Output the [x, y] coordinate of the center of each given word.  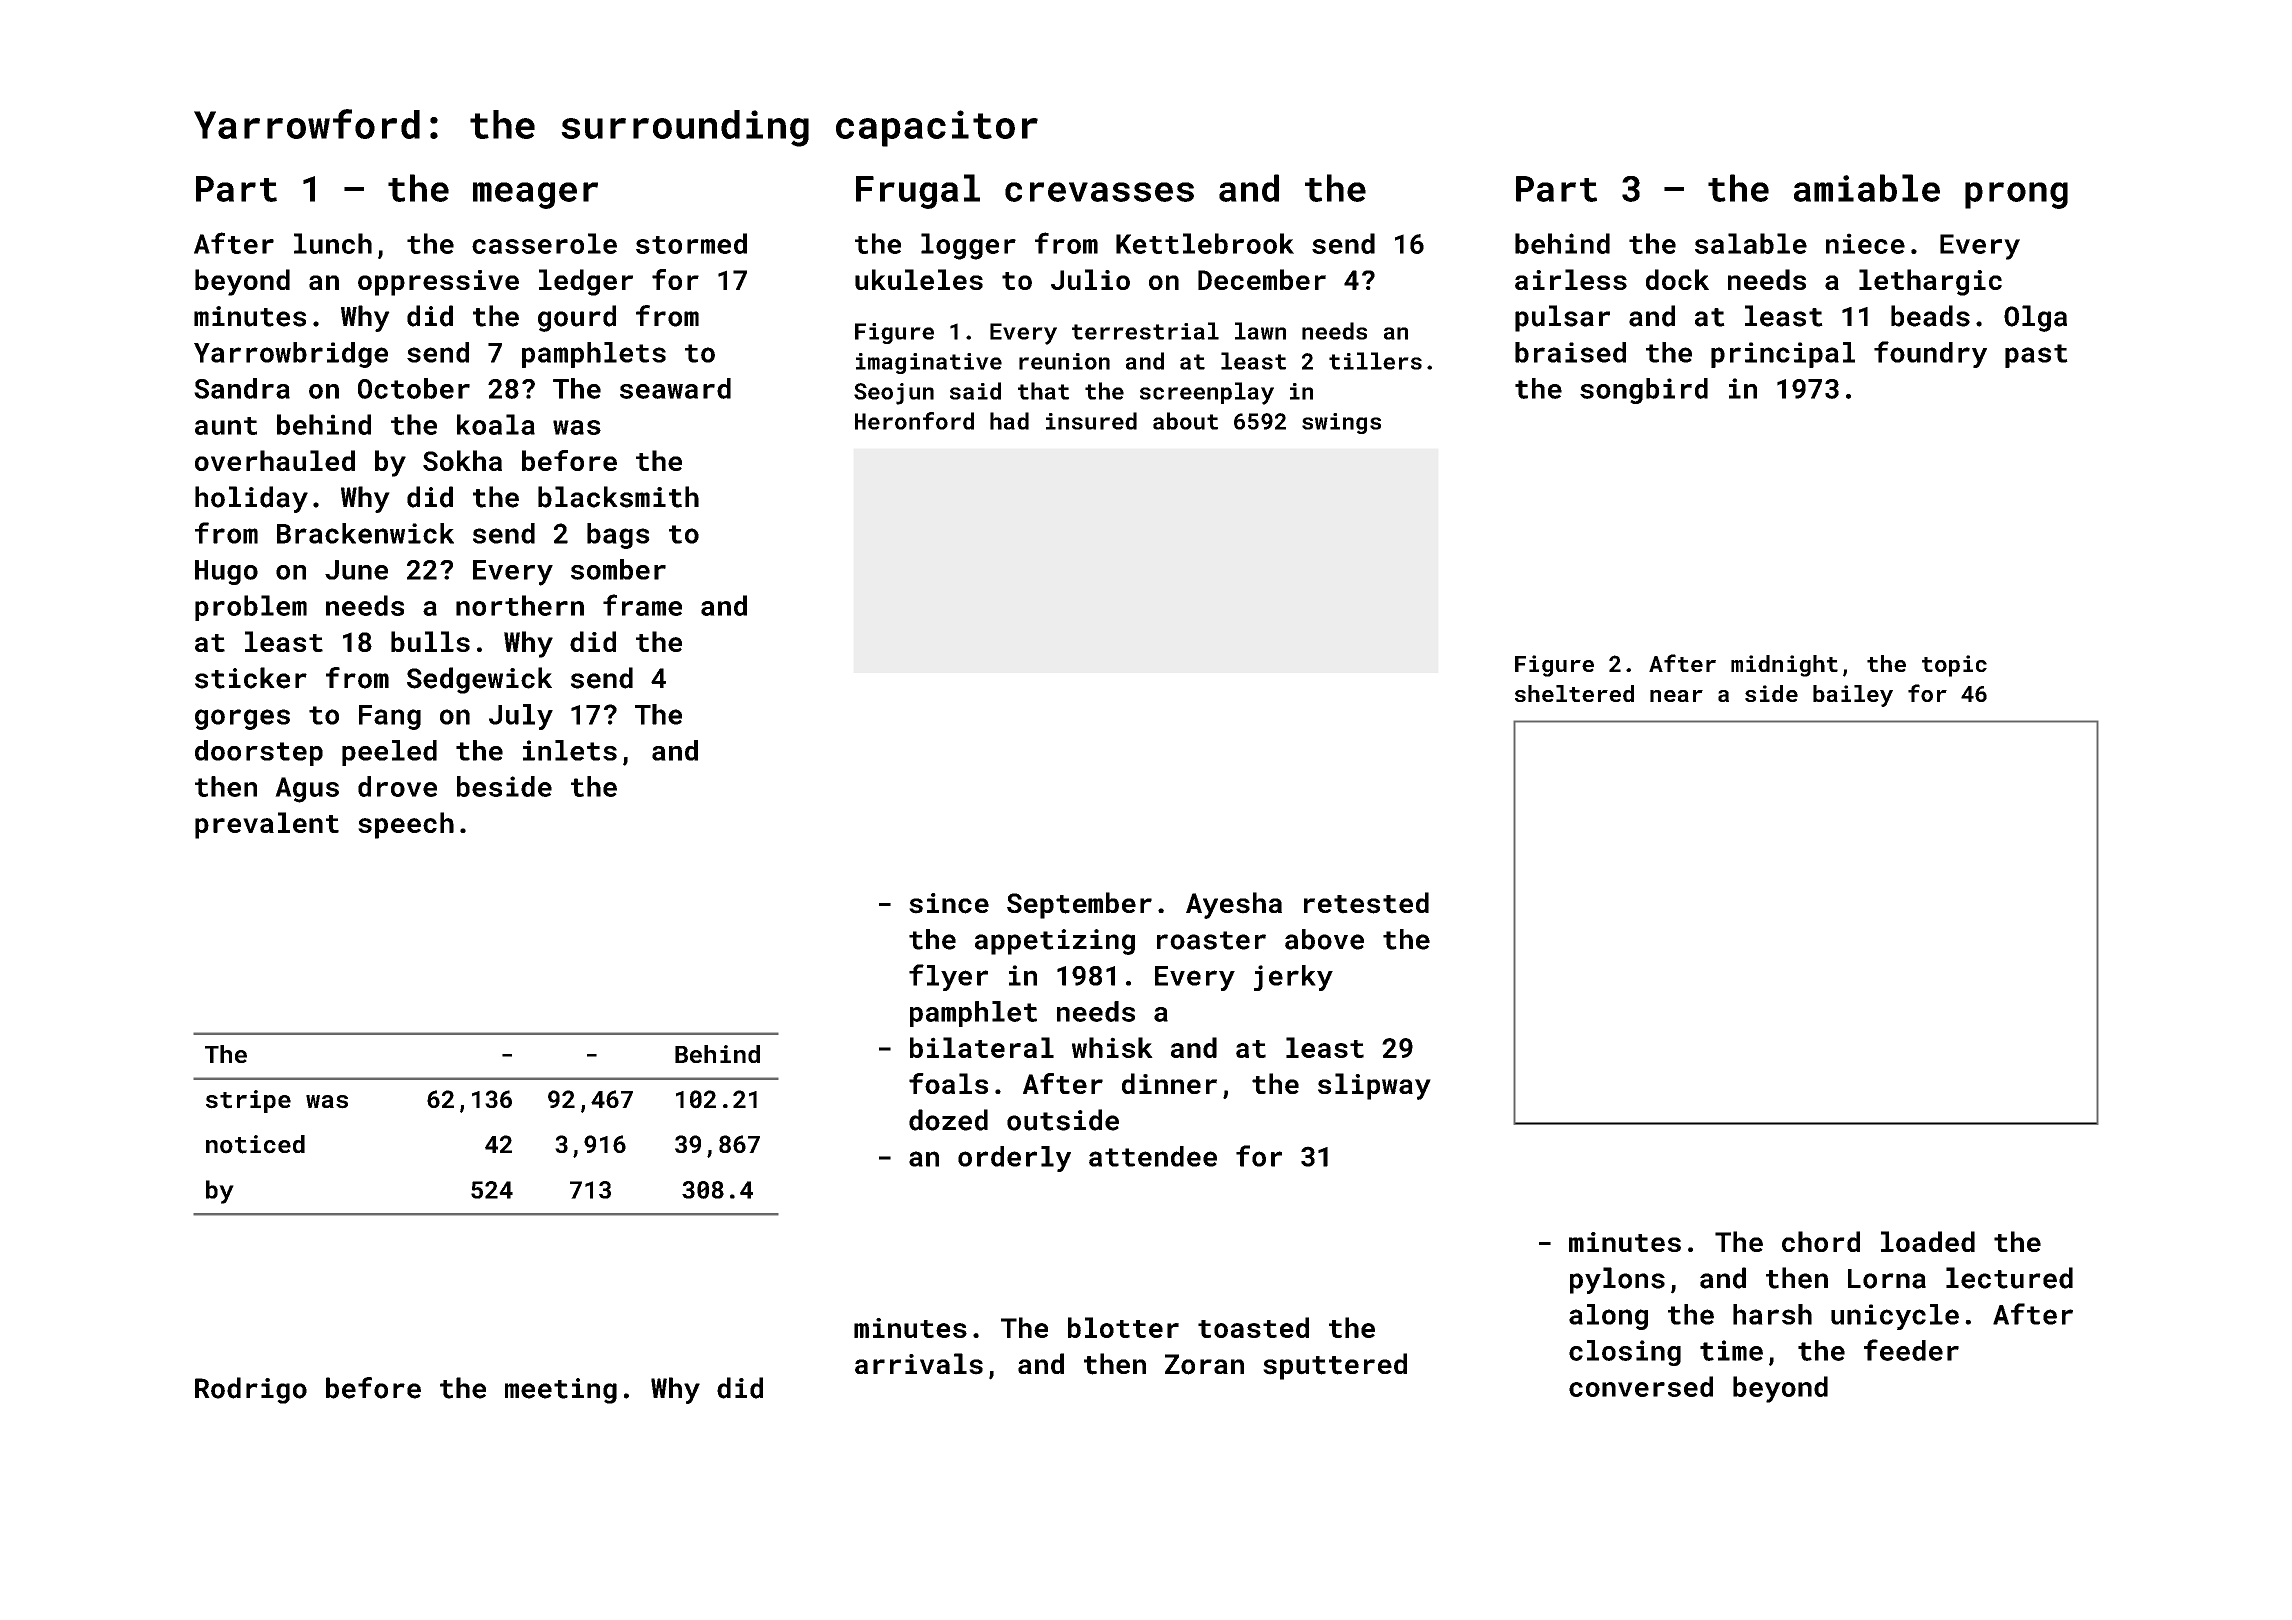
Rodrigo [251, 1390]
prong [2016, 195]
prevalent [267, 825]
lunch [333, 243]
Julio [1090, 279]
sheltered [1574, 693]
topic [1954, 666]
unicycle [1895, 1317]
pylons [1617, 1280]
